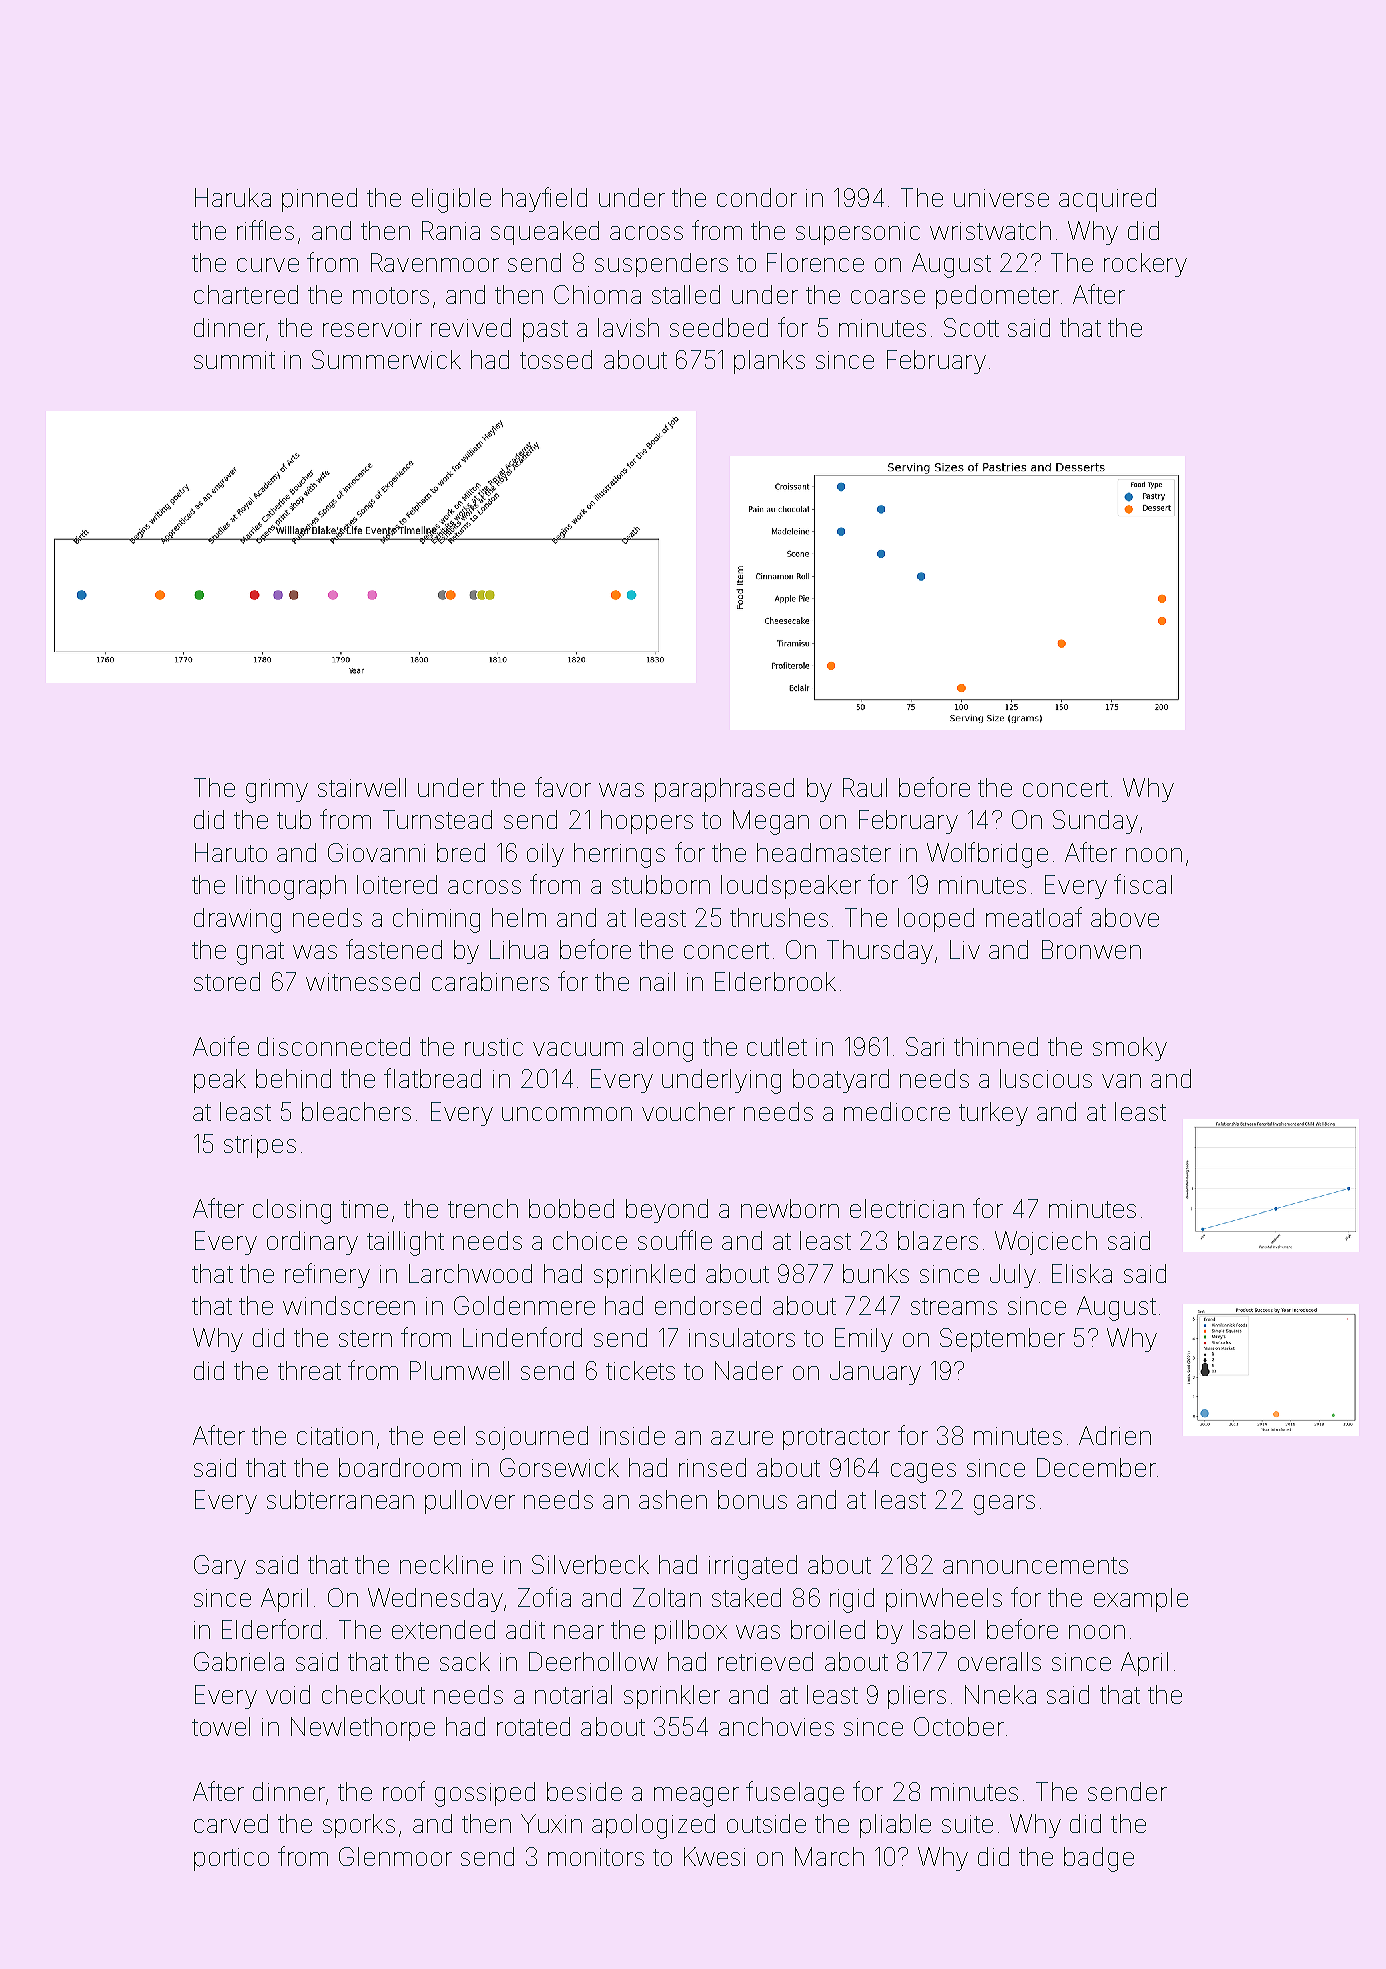 This image has width=1386, height=1969. I want to click on flatbread, so click(432, 1078).
